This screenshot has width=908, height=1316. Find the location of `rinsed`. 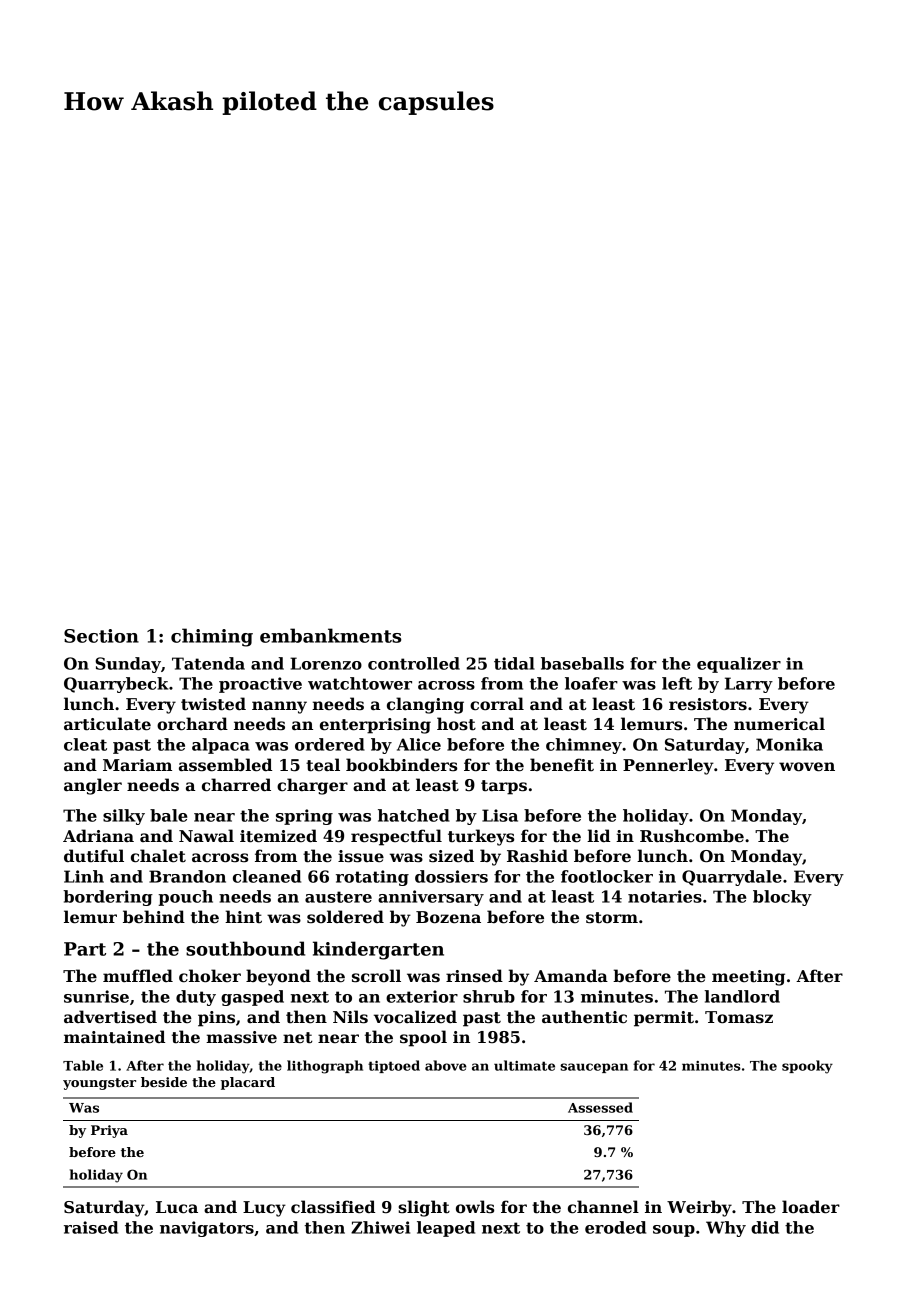

rinsed is located at coordinates (474, 976).
